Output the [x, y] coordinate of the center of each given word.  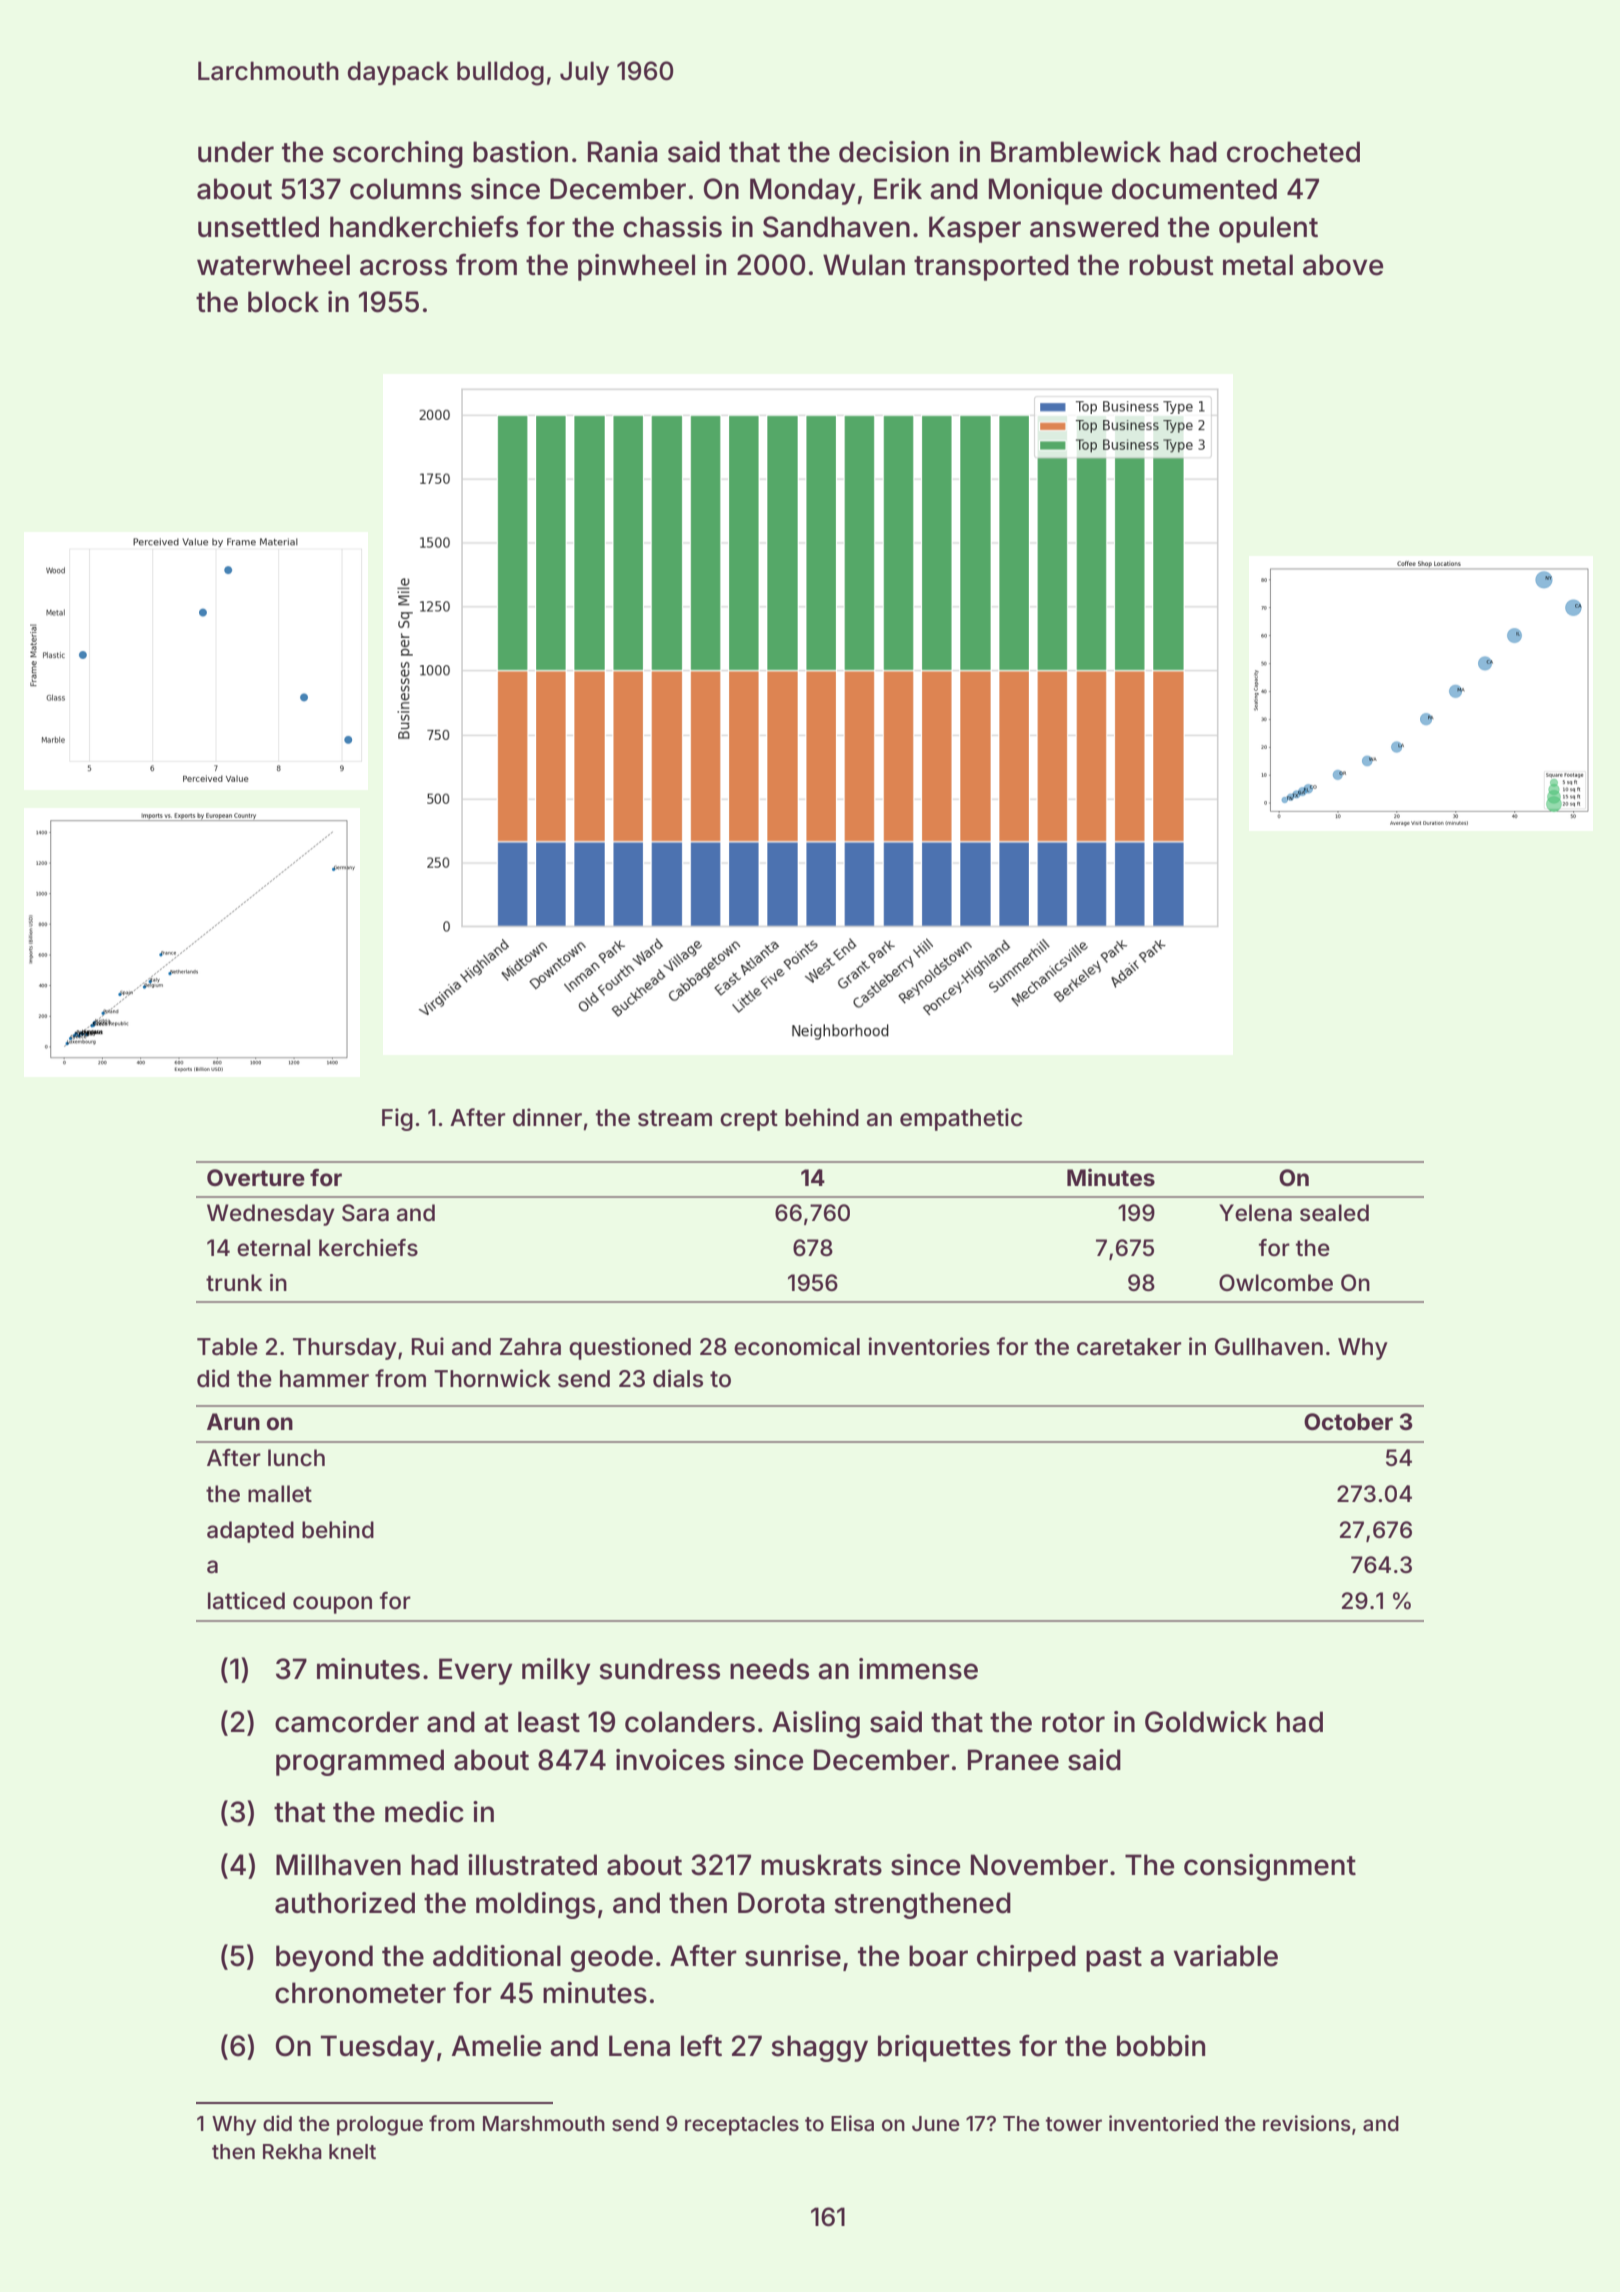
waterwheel [273, 265]
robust [1171, 265]
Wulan [864, 265]
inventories [929, 1346]
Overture [256, 1178]
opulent [1268, 229]
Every [475, 1671]
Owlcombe [1276, 1283]
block [283, 302]
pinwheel [636, 267]
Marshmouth [544, 2123]
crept [749, 1120]
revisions [1306, 2123]
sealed [1334, 1213]
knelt [352, 2151]
